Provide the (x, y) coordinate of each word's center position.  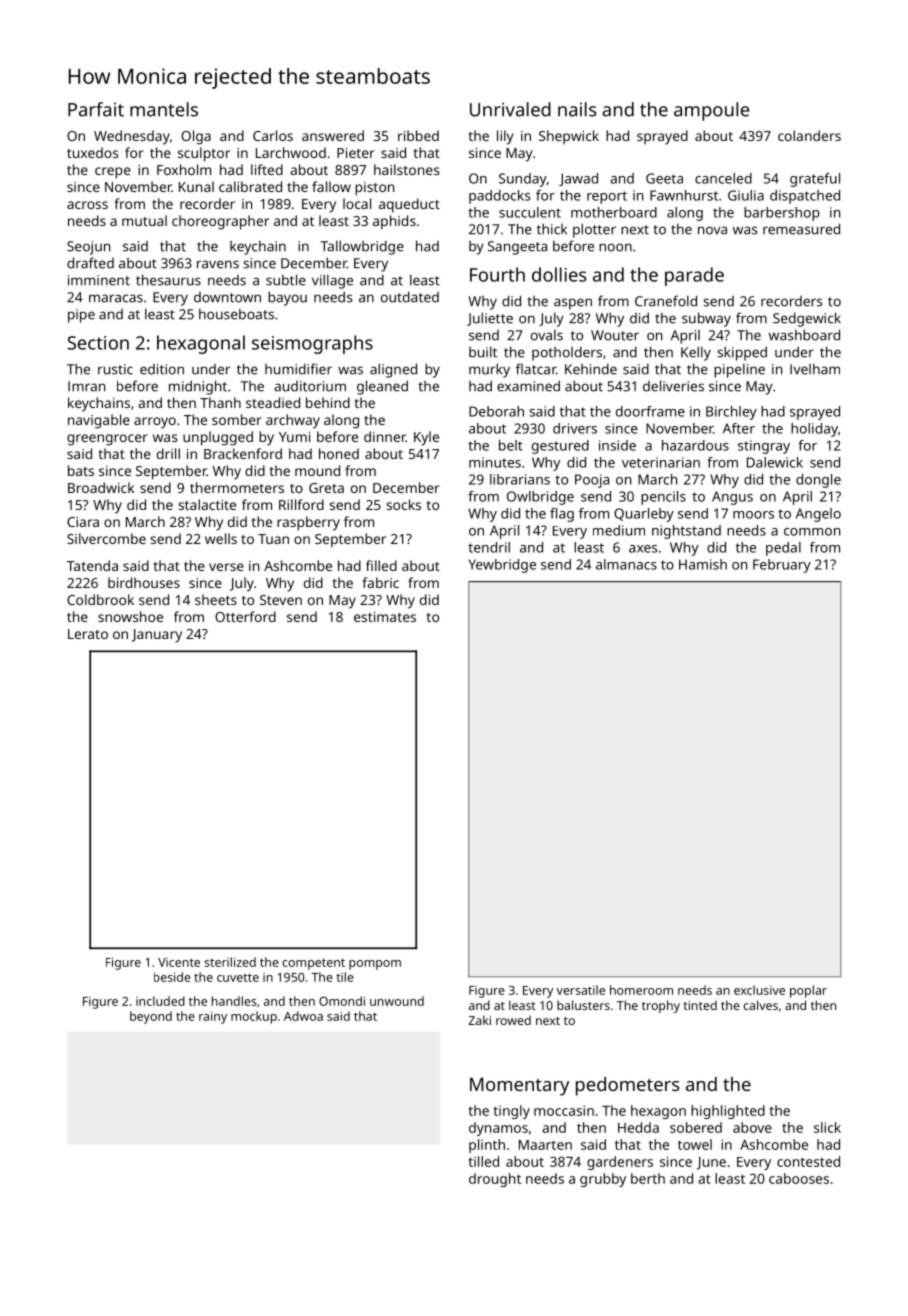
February (782, 566)
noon (615, 247)
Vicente (179, 962)
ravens (218, 264)
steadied (273, 402)
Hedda (638, 1127)
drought (495, 1180)
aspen (573, 304)
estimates (385, 617)
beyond (151, 1017)
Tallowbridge (362, 247)
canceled (723, 178)
